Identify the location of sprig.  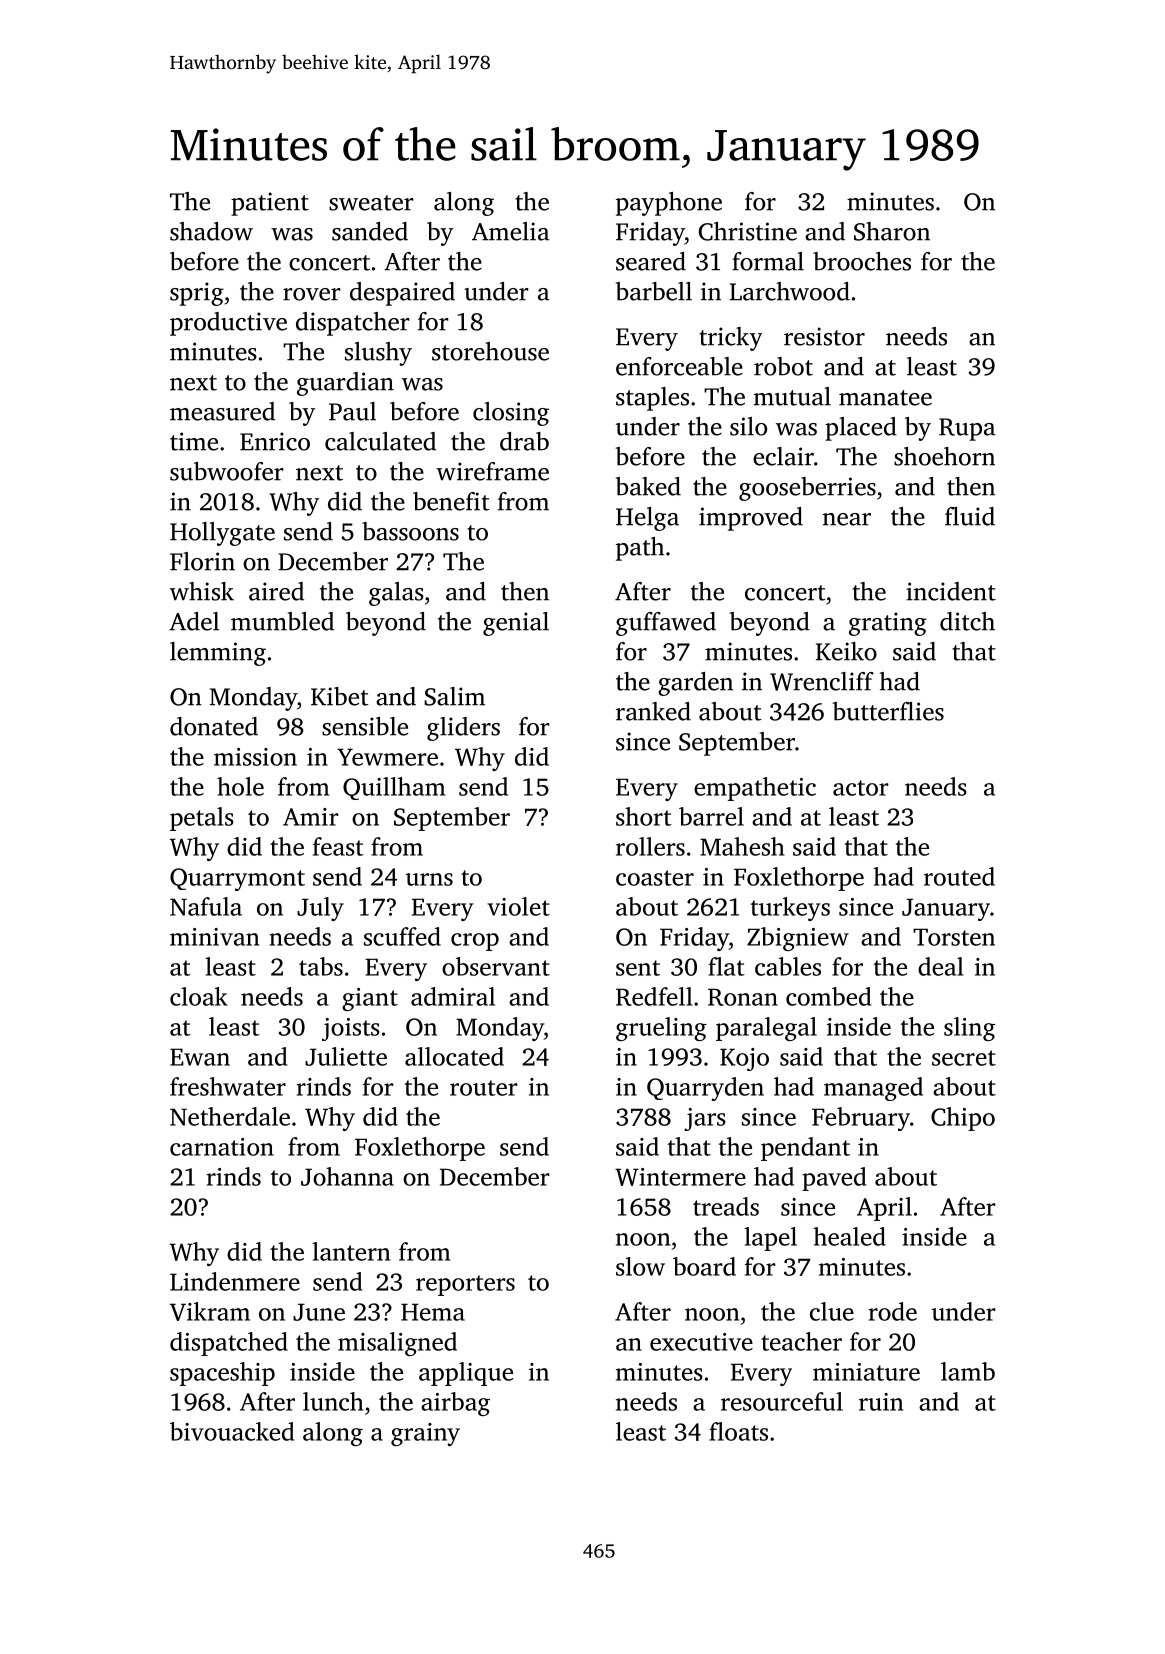
(197, 294).
